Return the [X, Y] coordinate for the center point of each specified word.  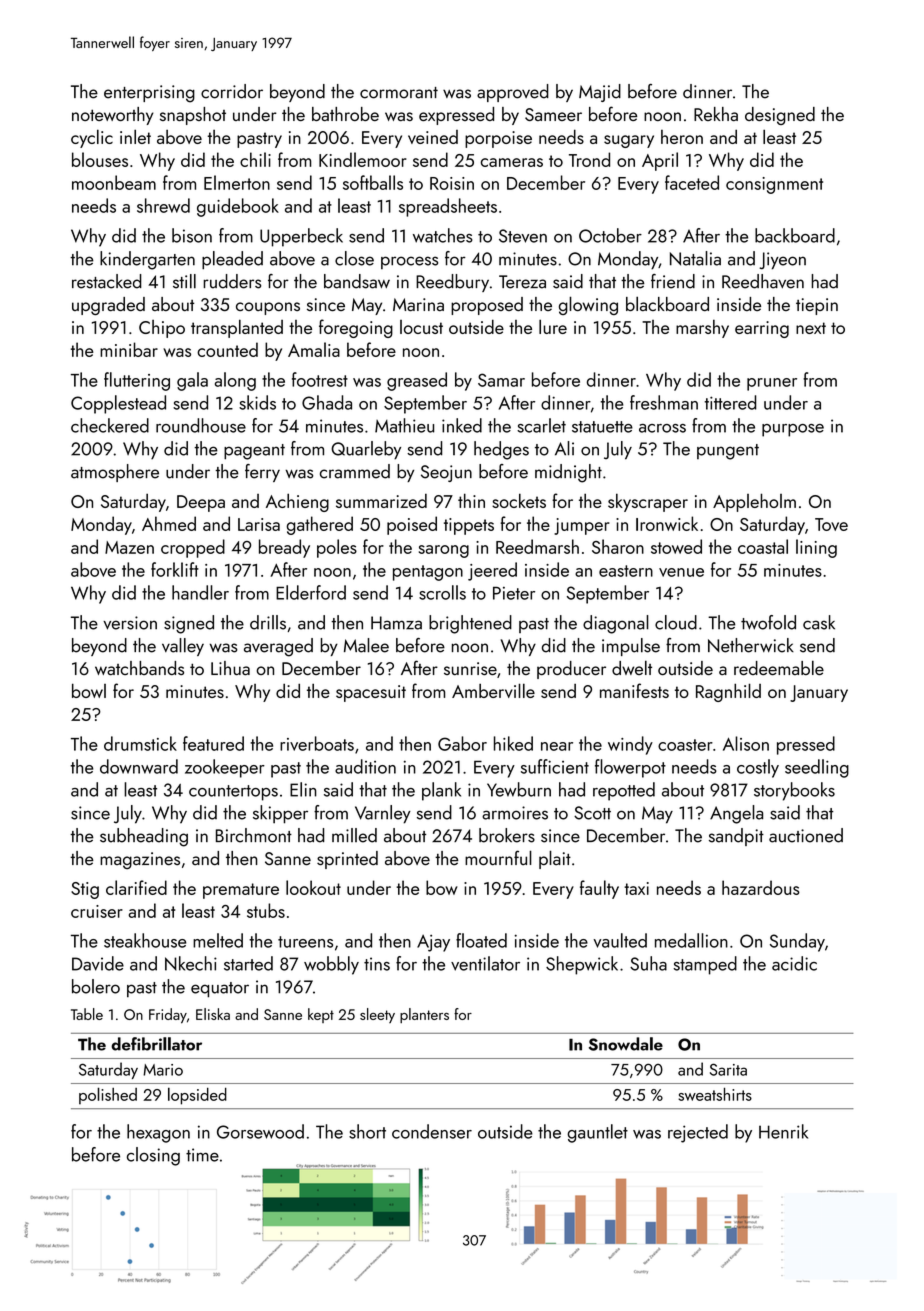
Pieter [514, 593]
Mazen [129, 547]
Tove [831, 524]
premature [241, 891]
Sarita [728, 1069]
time [202, 1155]
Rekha [716, 114]
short [367, 1131]
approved [513, 93]
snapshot [193, 116]
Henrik [783, 1131]
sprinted [347, 860]
